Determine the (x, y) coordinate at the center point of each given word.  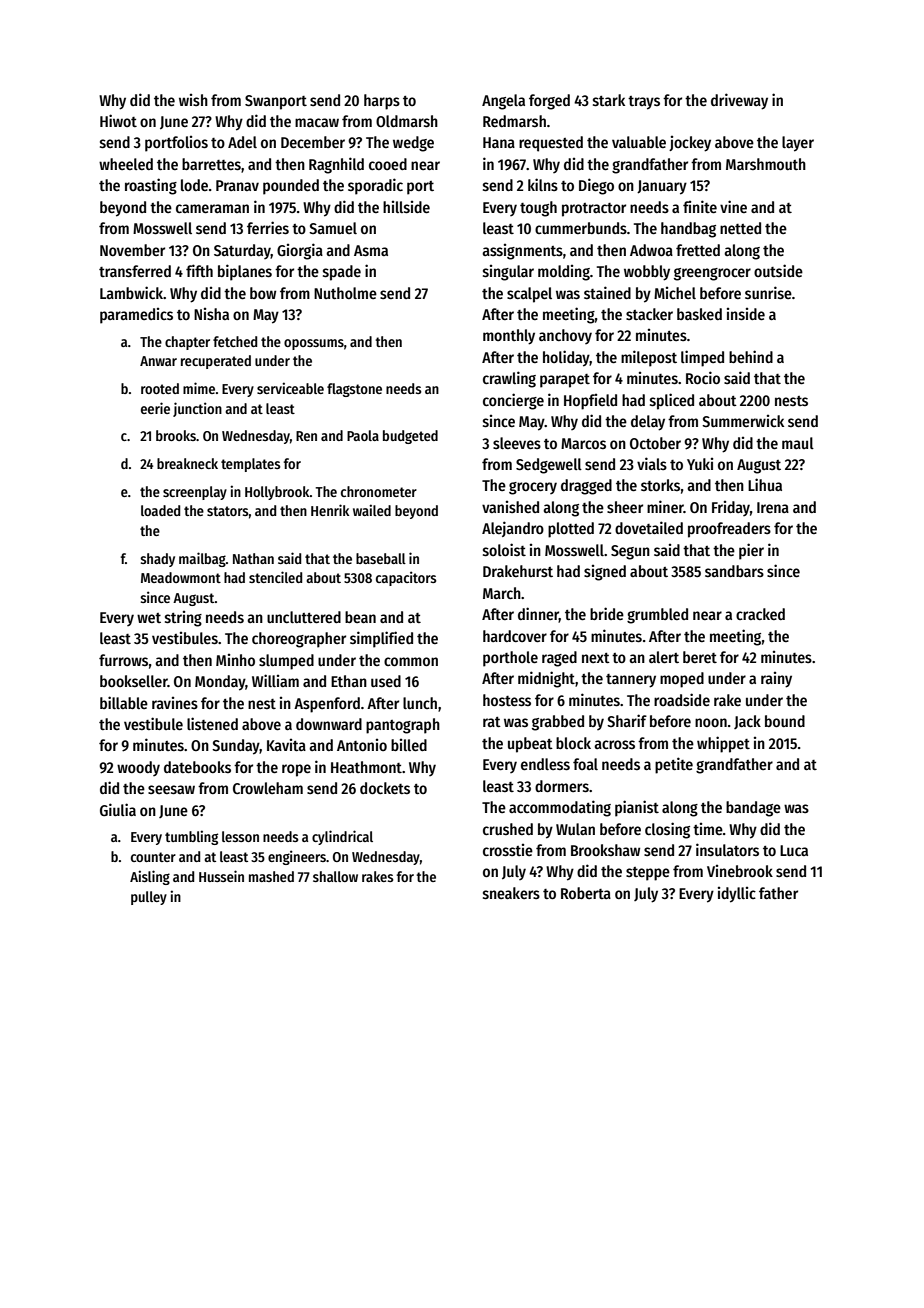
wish (193, 100)
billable (124, 702)
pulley (149, 898)
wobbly (647, 273)
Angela (503, 102)
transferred (135, 271)
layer (798, 144)
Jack (747, 722)
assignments (522, 252)
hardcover (515, 636)
